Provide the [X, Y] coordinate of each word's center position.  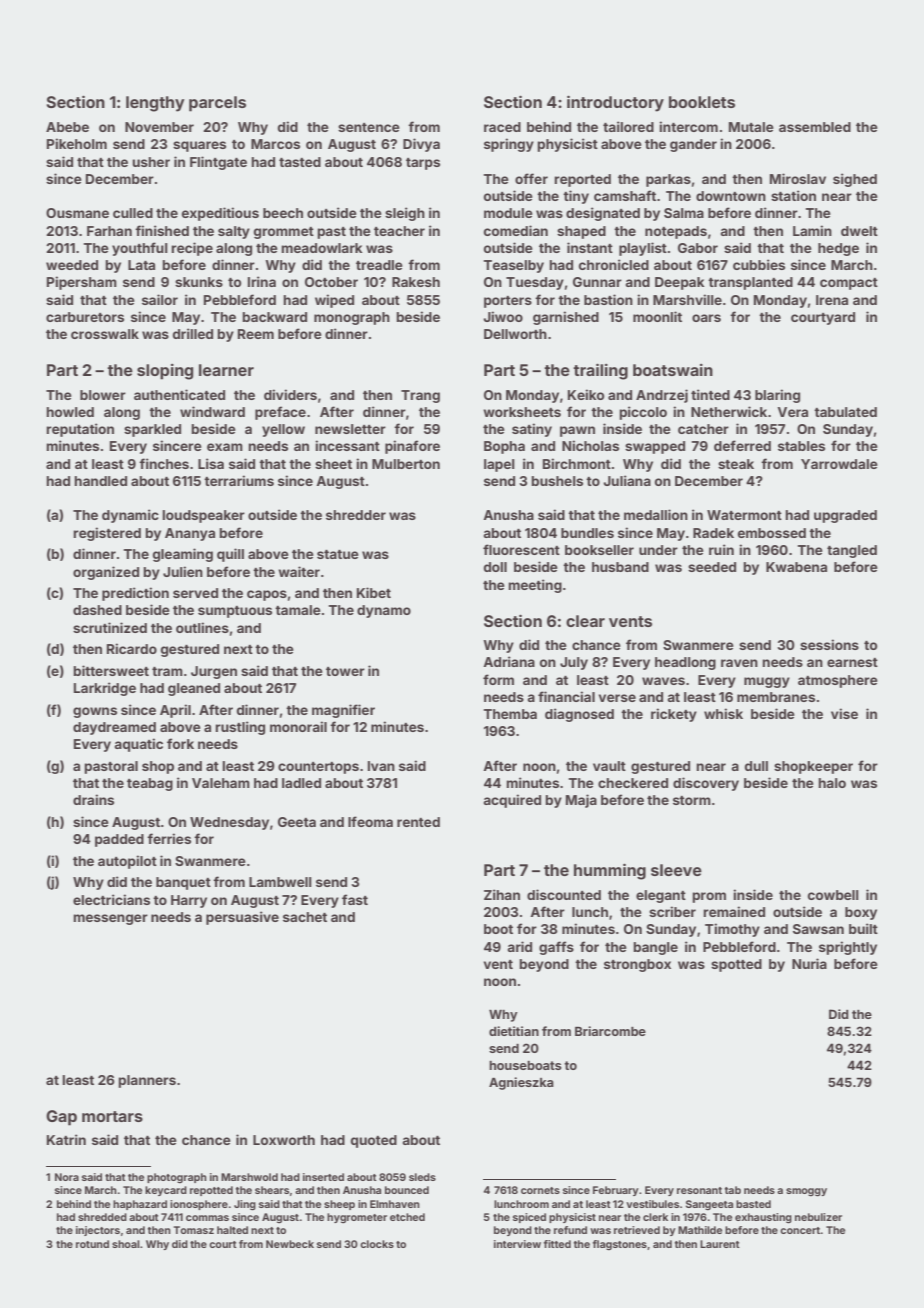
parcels [217, 104]
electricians [111, 899]
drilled [193, 333]
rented [418, 822]
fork [180, 743]
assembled [815, 127]
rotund [92, 1244]
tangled [852, 551]
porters [508, 302]
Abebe [67, 127]
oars [706, 318]
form [498, 679]
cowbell [833, 895]
